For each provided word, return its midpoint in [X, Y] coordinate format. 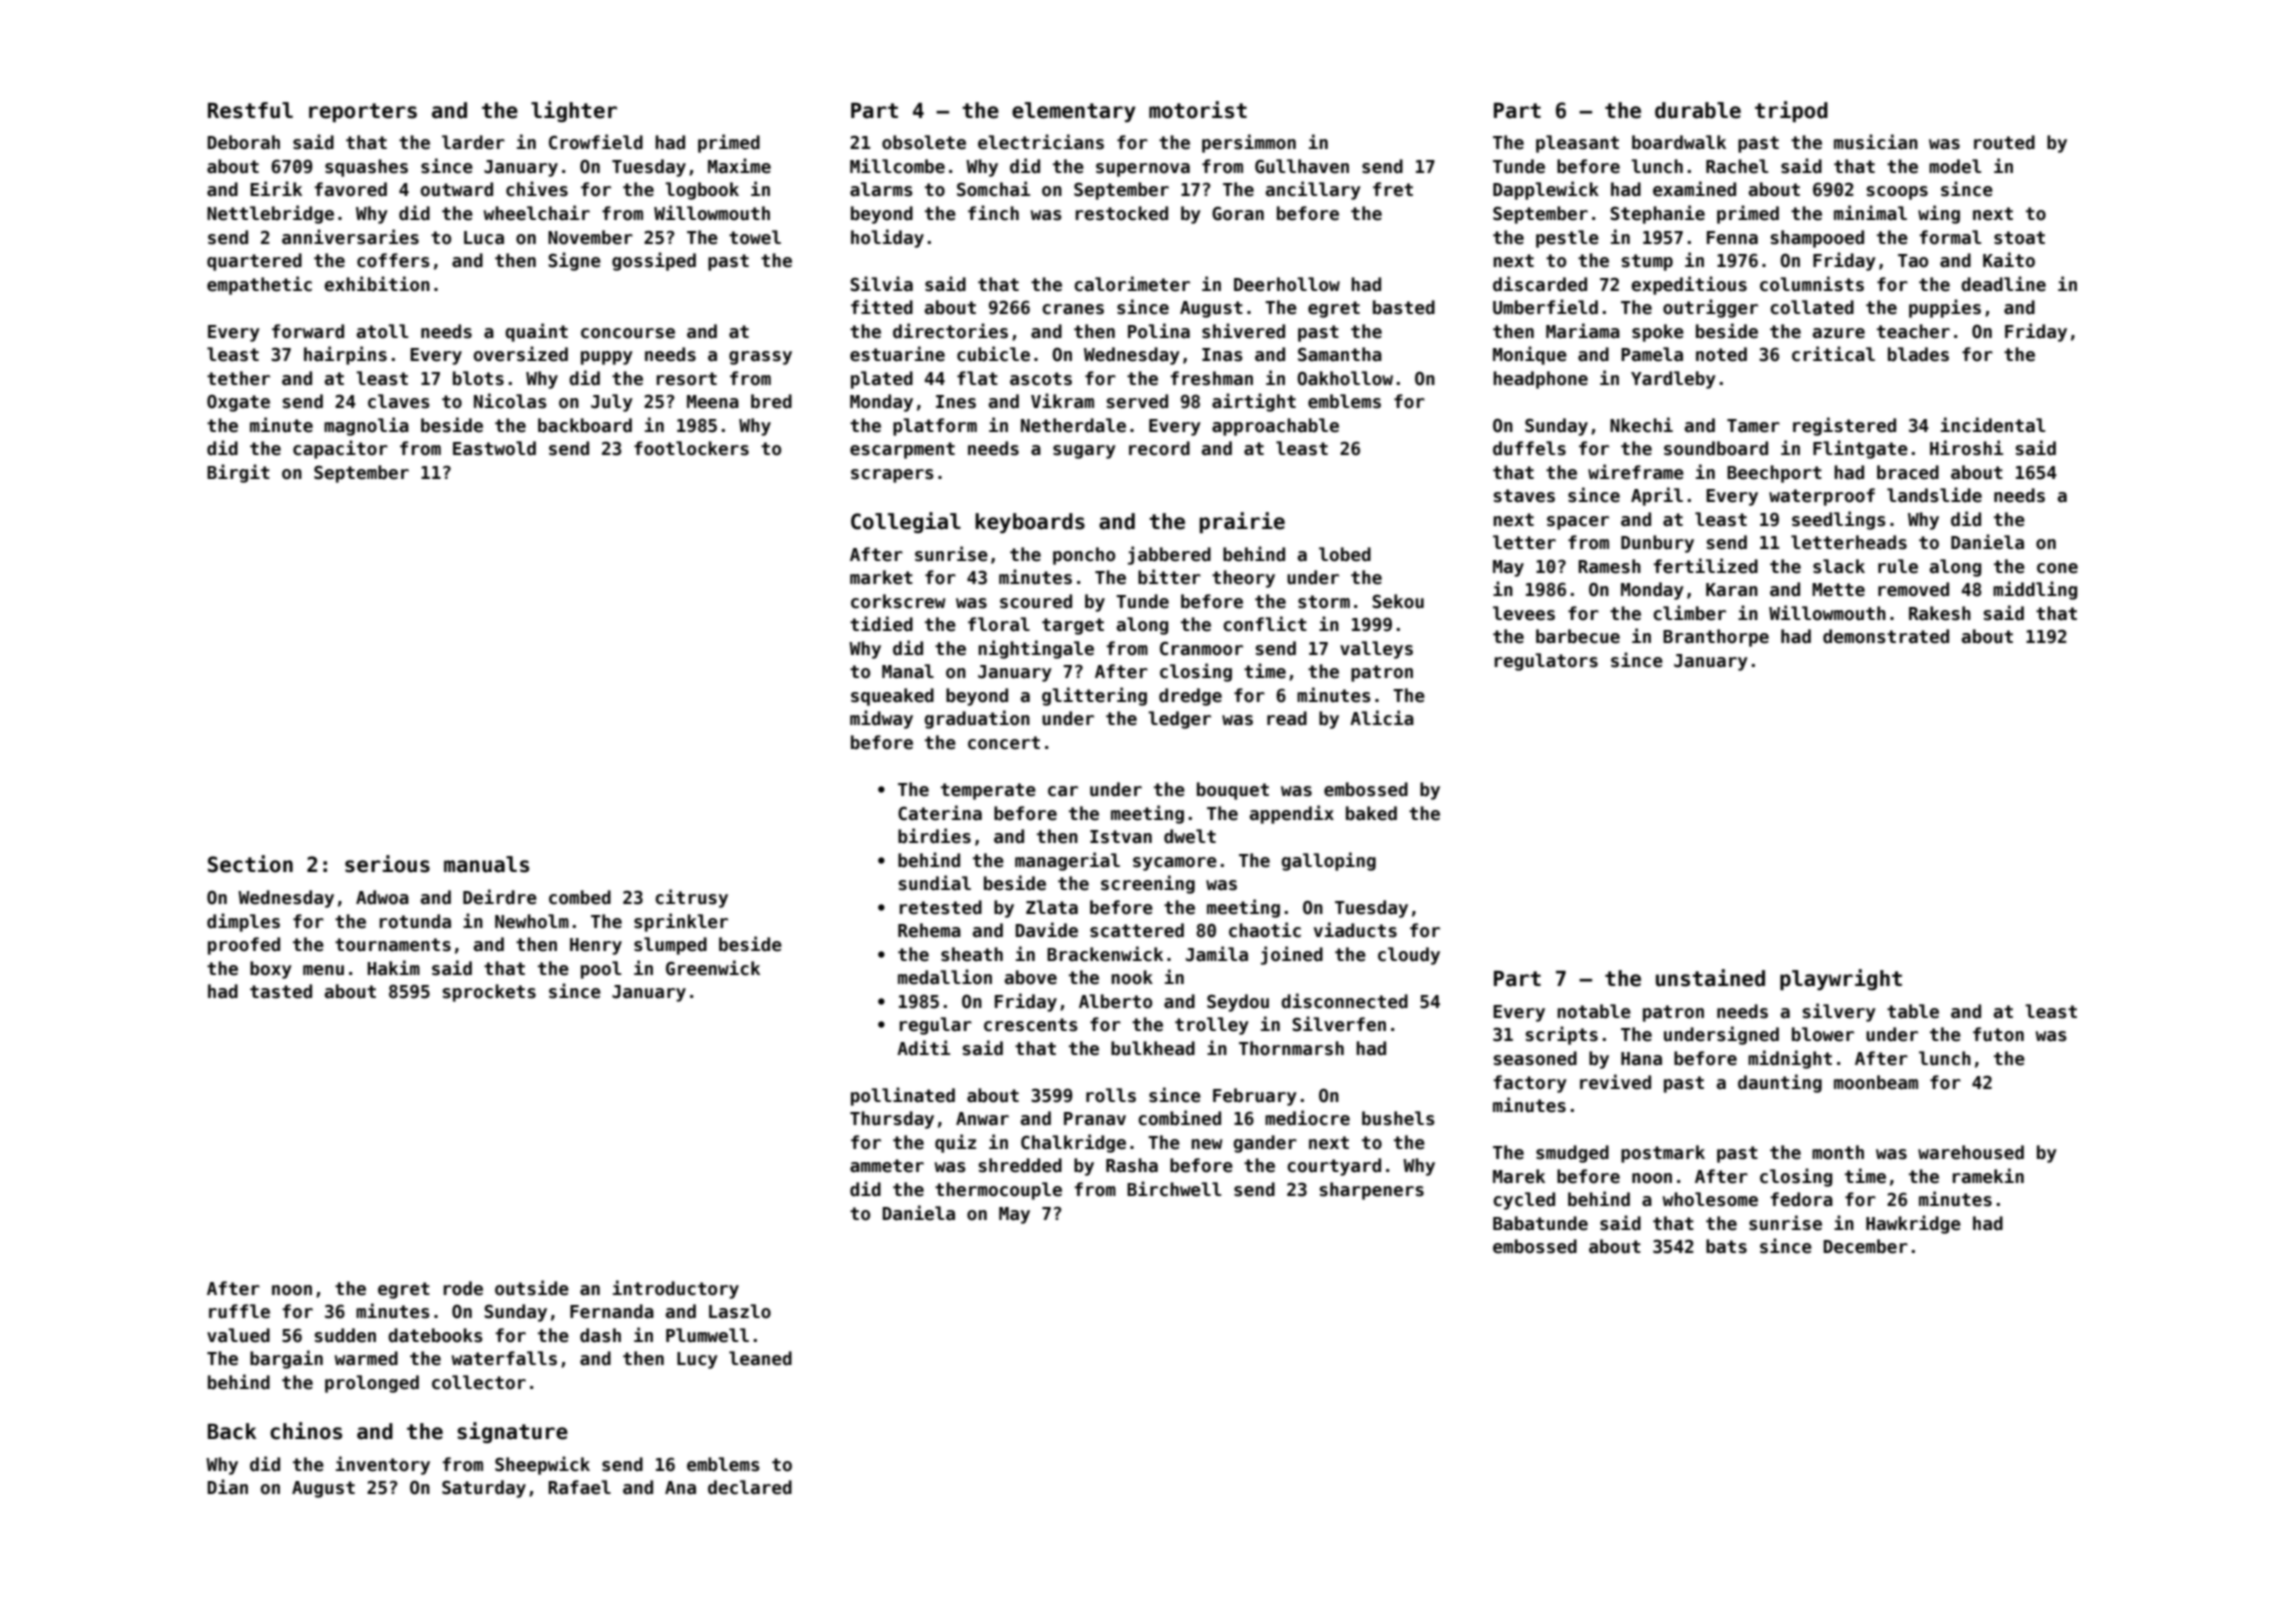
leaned [760, 1358]
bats [1726, 1246]
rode [463, 1288]
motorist [1198, 110]
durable [1698, 110]
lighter [574, 111]
